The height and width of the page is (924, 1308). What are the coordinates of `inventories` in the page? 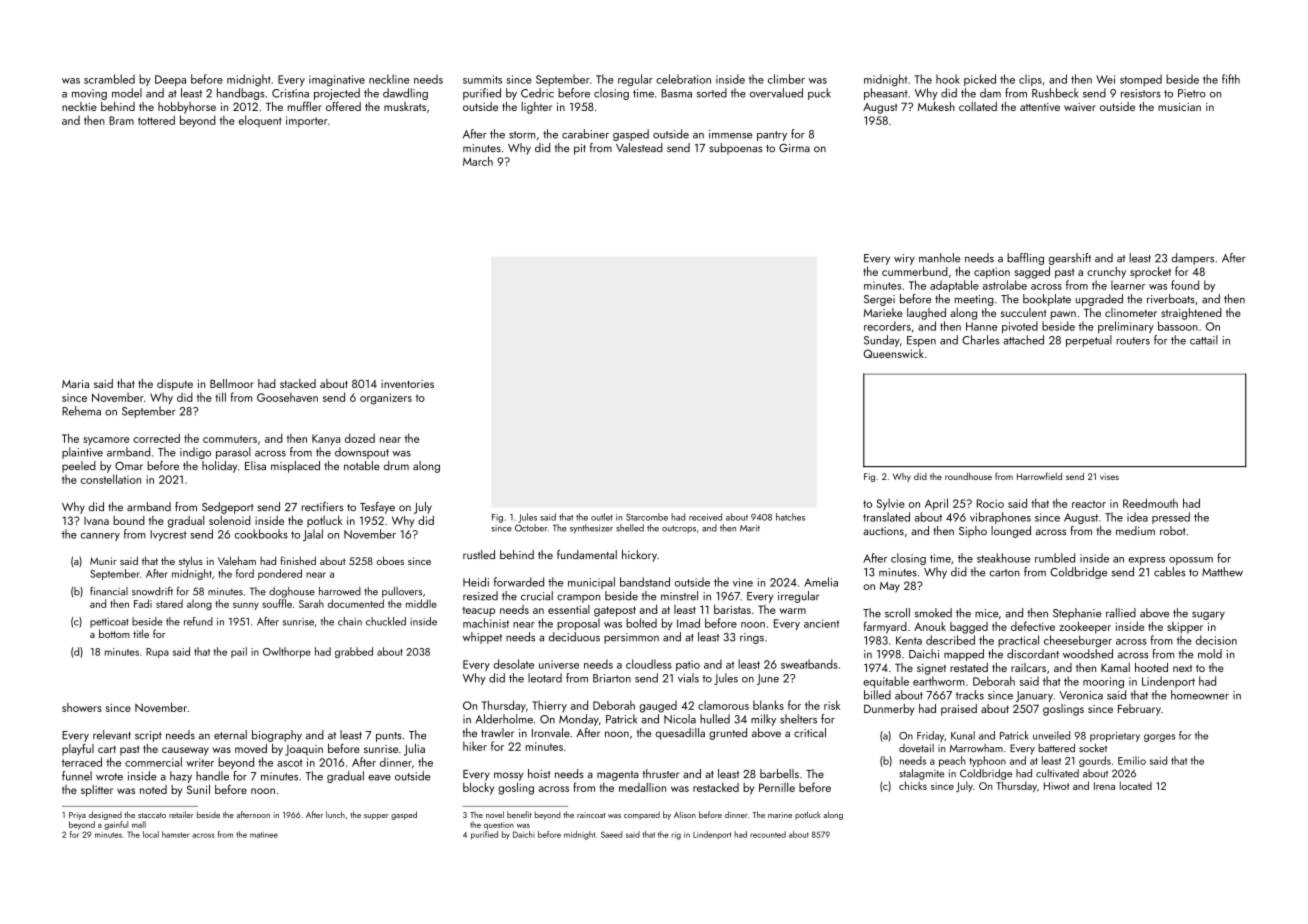 It's located at (407, 384).
